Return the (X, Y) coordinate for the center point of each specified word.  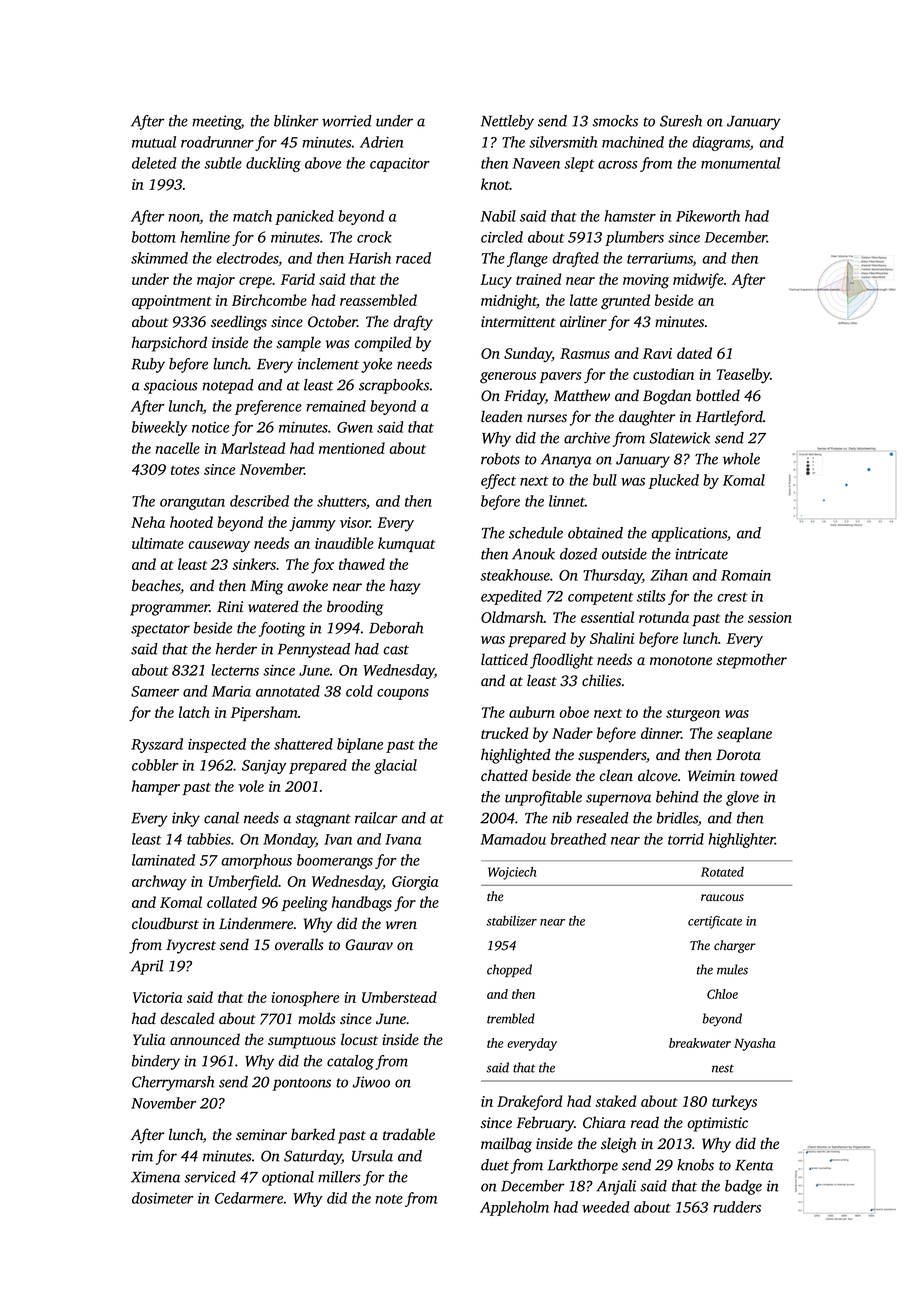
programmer (169, 610)
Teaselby (743, 376)
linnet (567, 501)
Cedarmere (249, 1198)
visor (355, 522)
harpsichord (169, 344)
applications (689, 534)
